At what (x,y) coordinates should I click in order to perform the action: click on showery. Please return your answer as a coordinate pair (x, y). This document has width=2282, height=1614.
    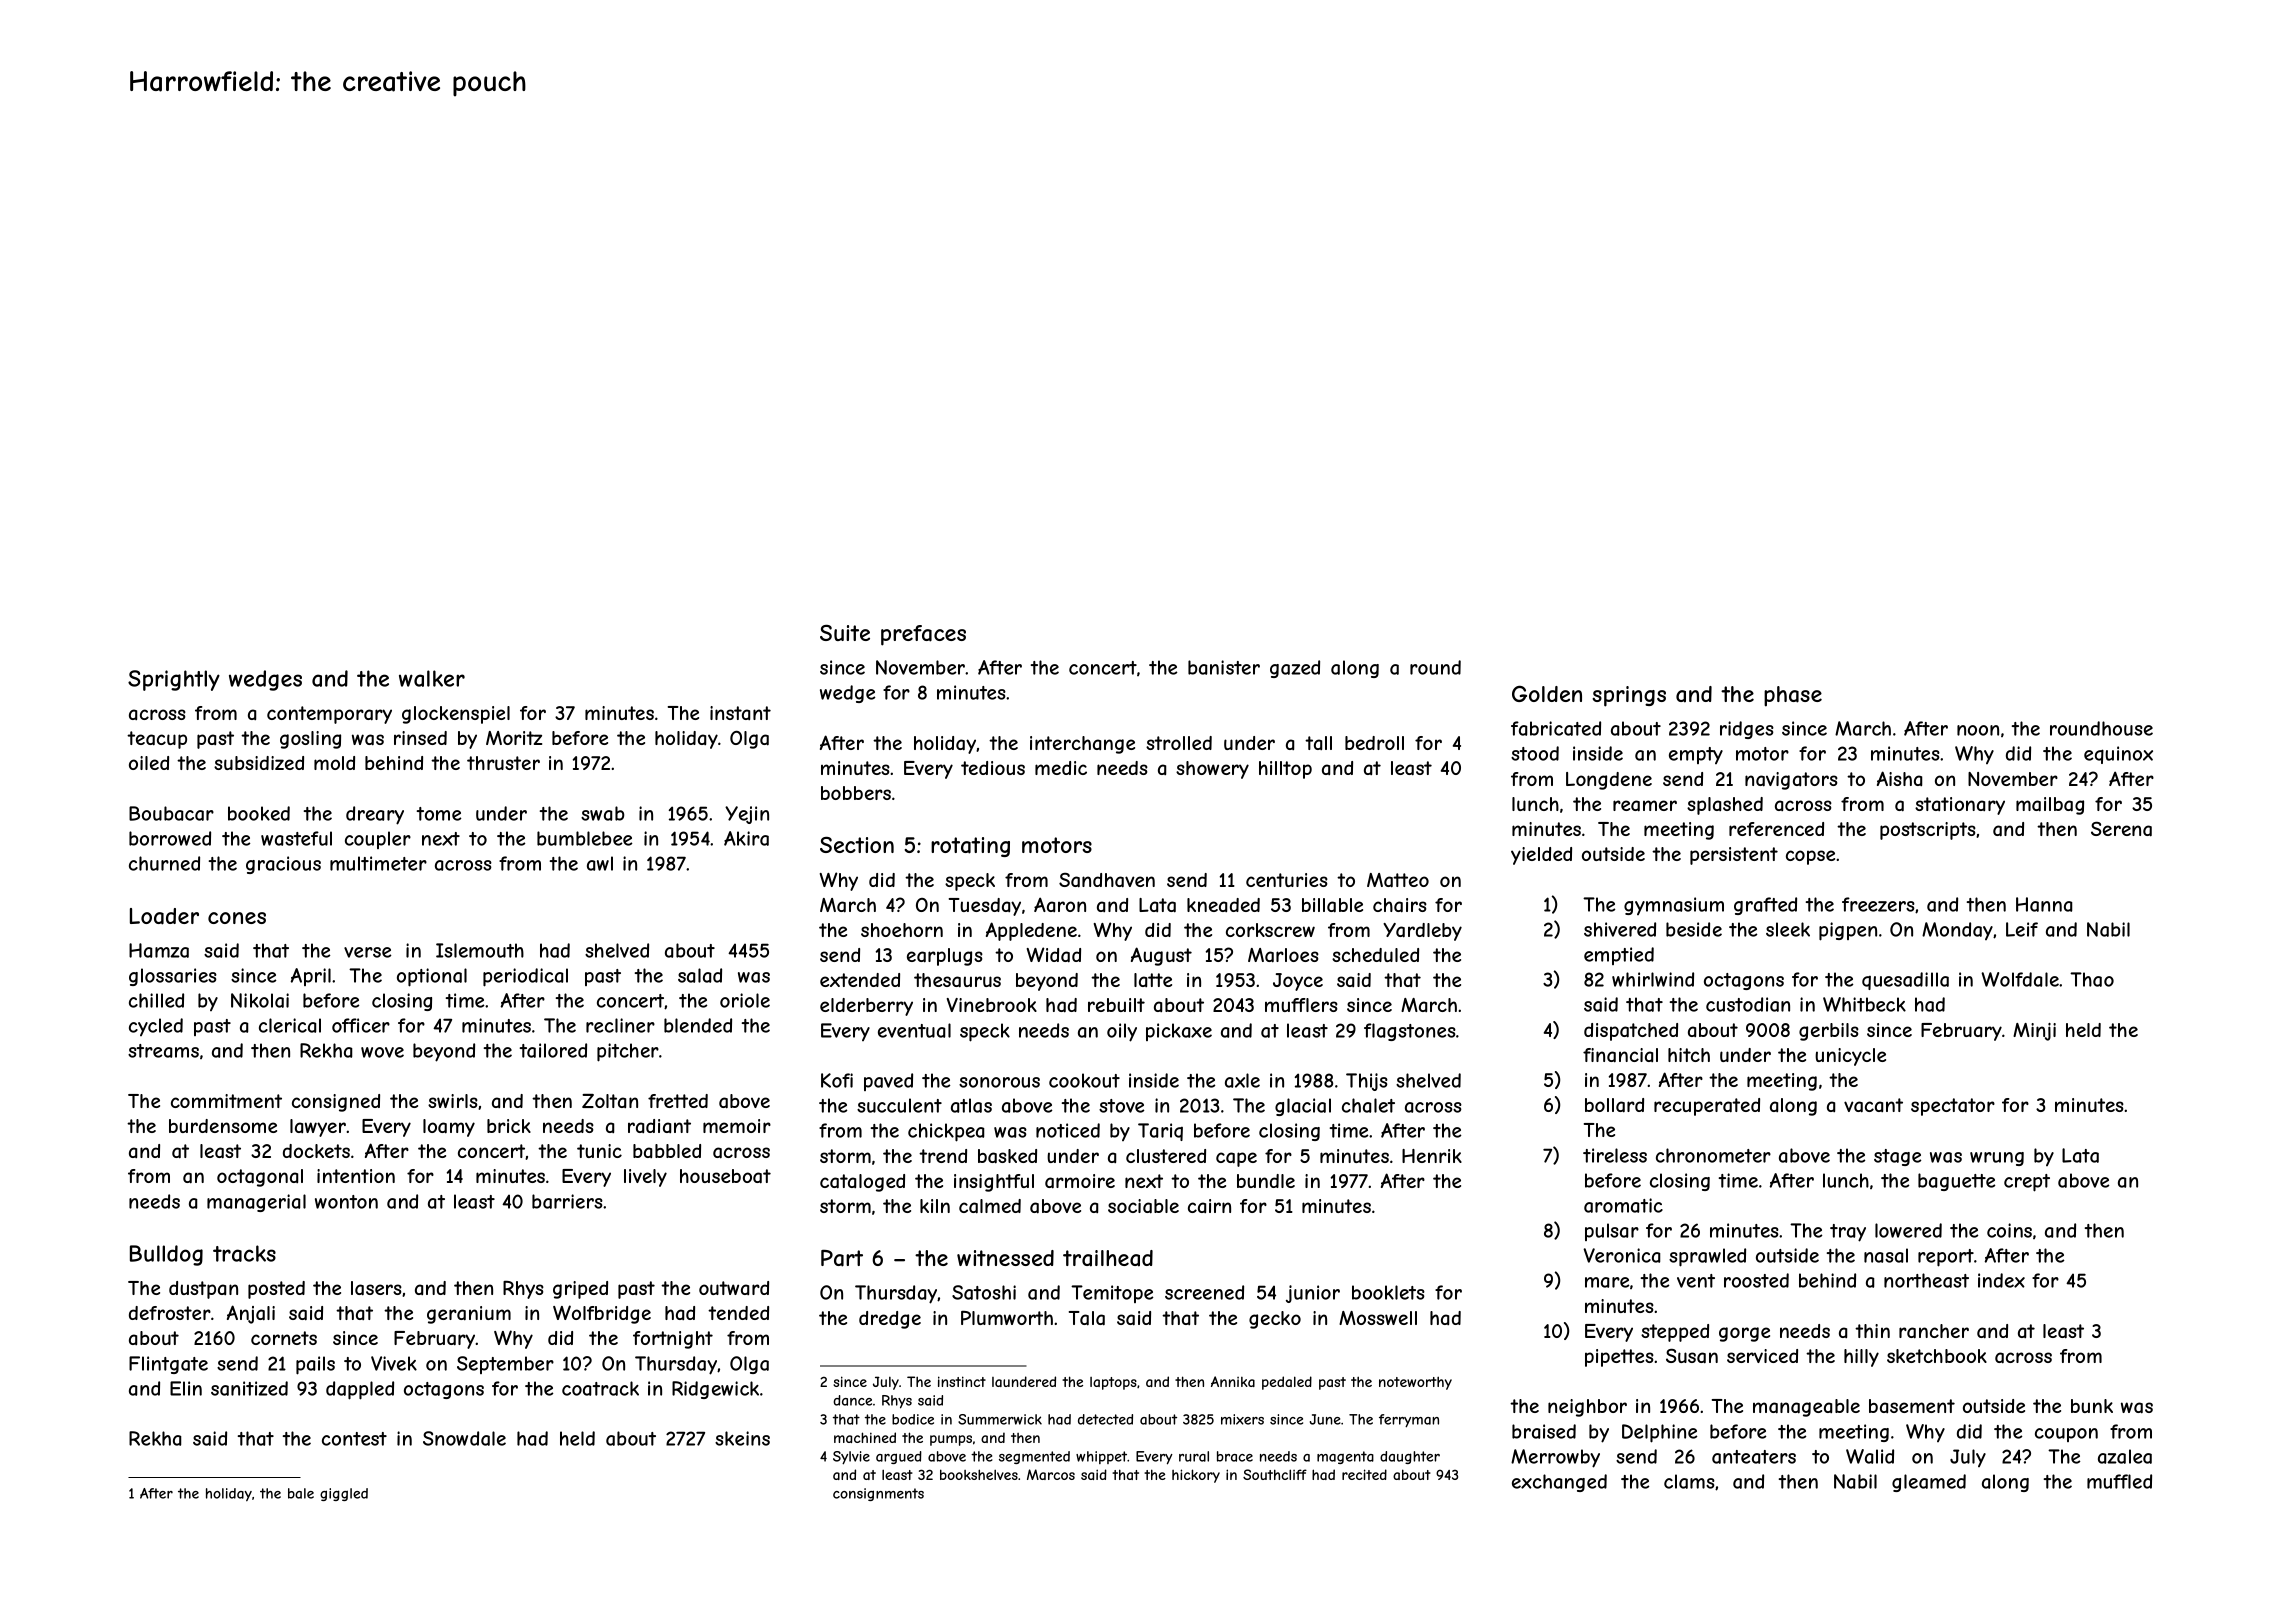
    Looking at the image, I should click on (1212, 770).
